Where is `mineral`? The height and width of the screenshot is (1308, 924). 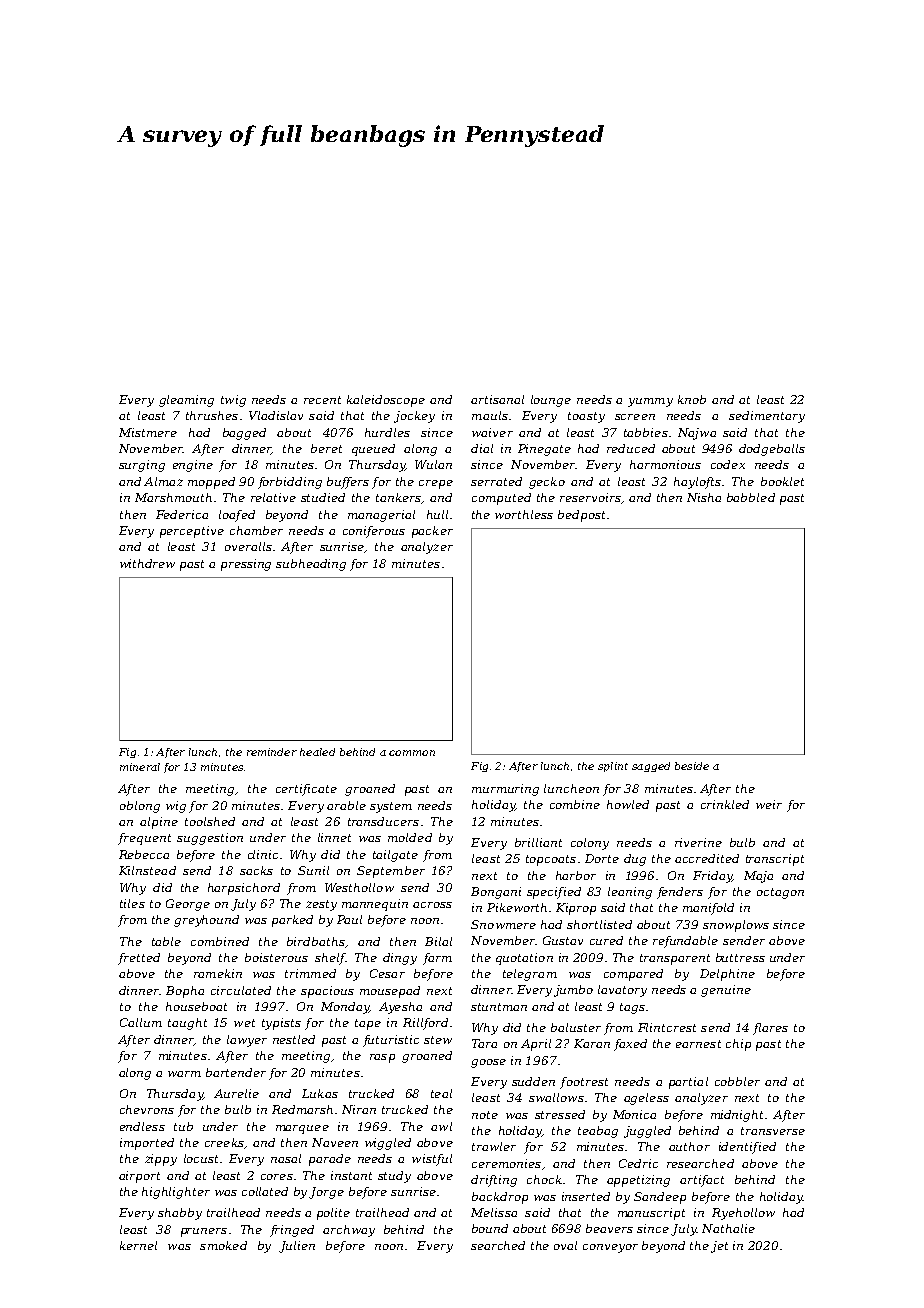
mineral is located at coordinates (140, 767).
